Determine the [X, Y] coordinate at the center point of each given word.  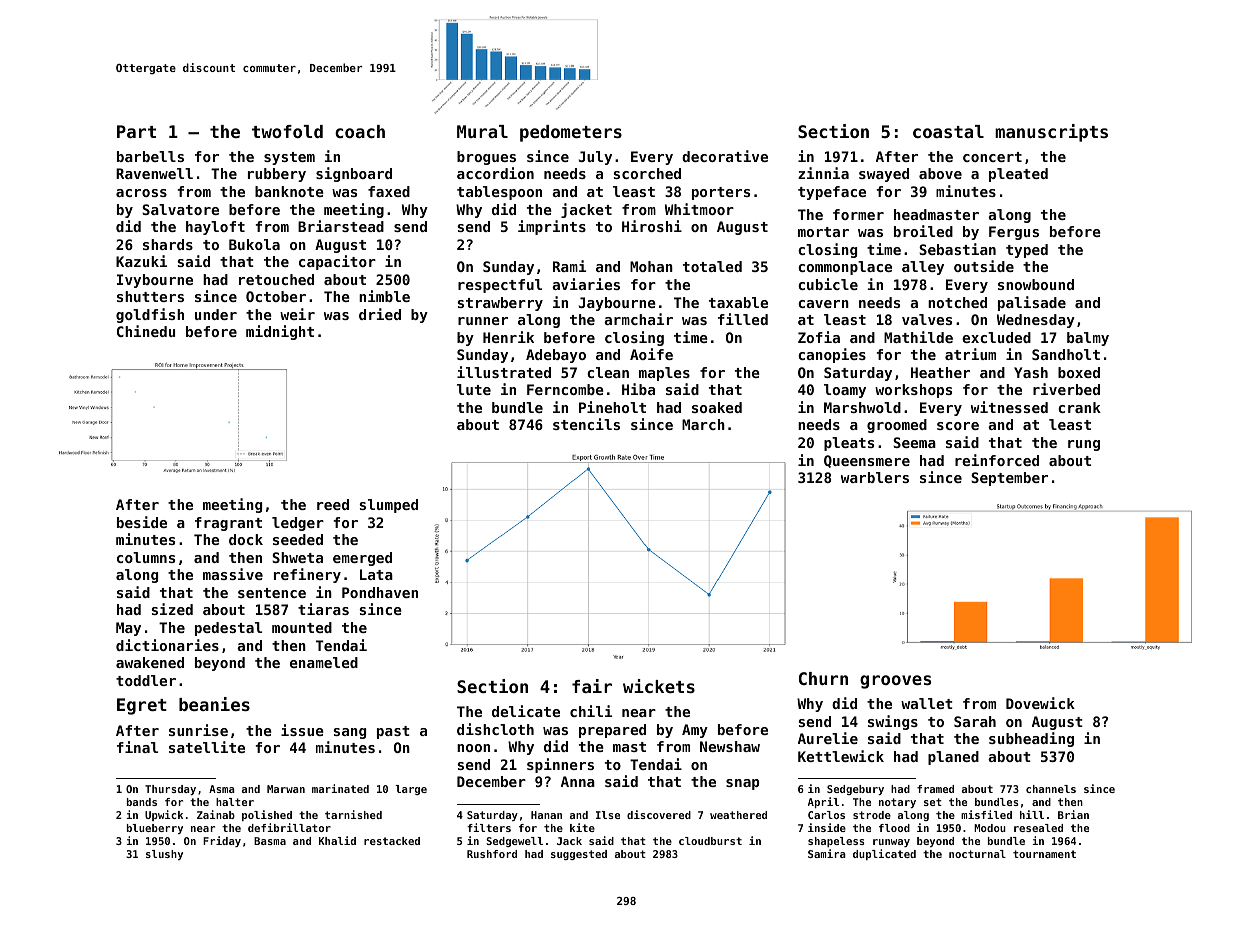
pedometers [571, 133]
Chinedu [146, 331]
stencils [586, 424]
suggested [579, 855]
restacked [392, 841]
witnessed [1009, 407]
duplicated [884, 854]
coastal [948, 131]
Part [136, 131]
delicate [526, 711]
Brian [1073, 814]
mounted [302, 627]
